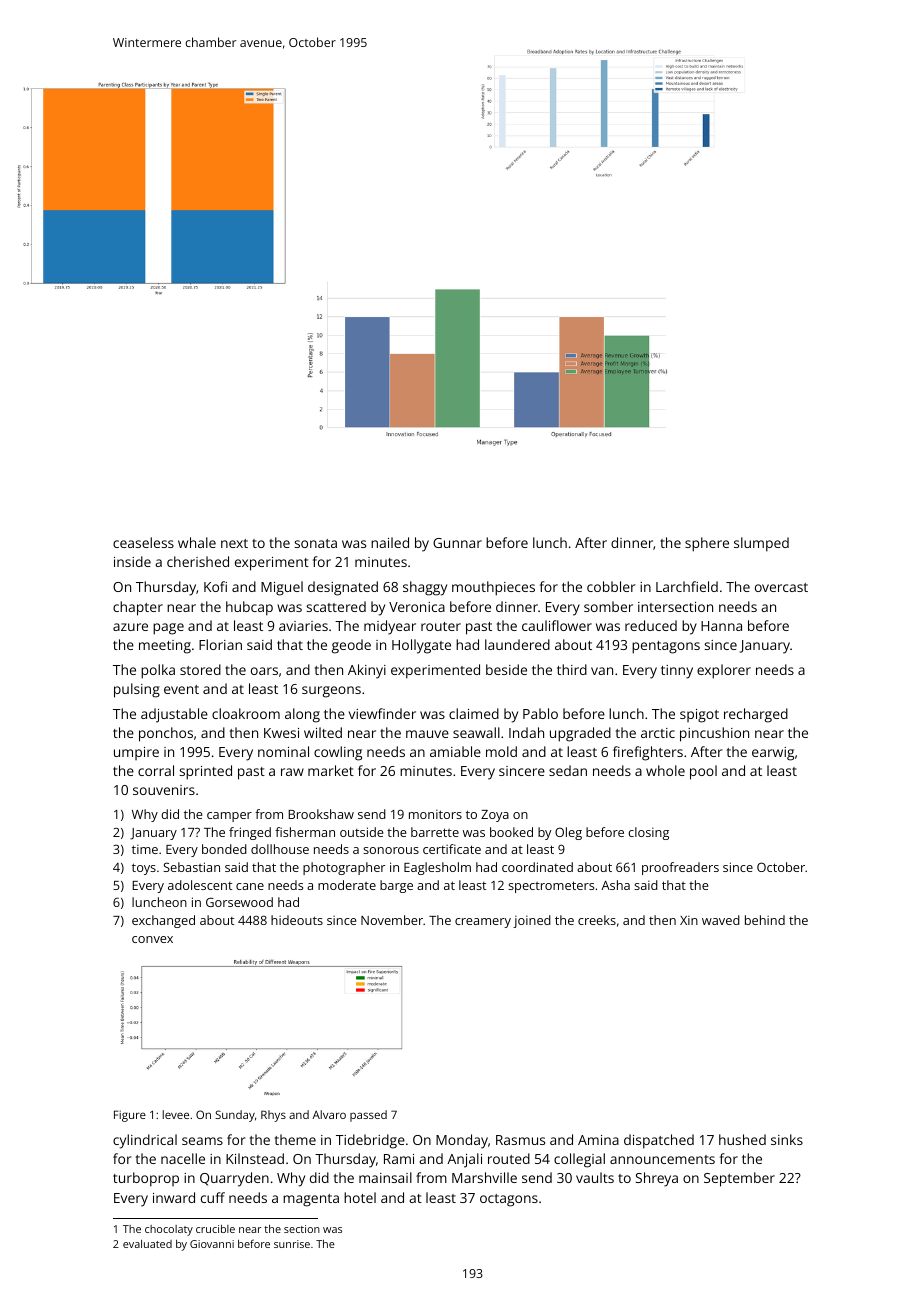  Describe the element at coordinates (666, 647) in the screenshot. I see `pentagons` at that location.
